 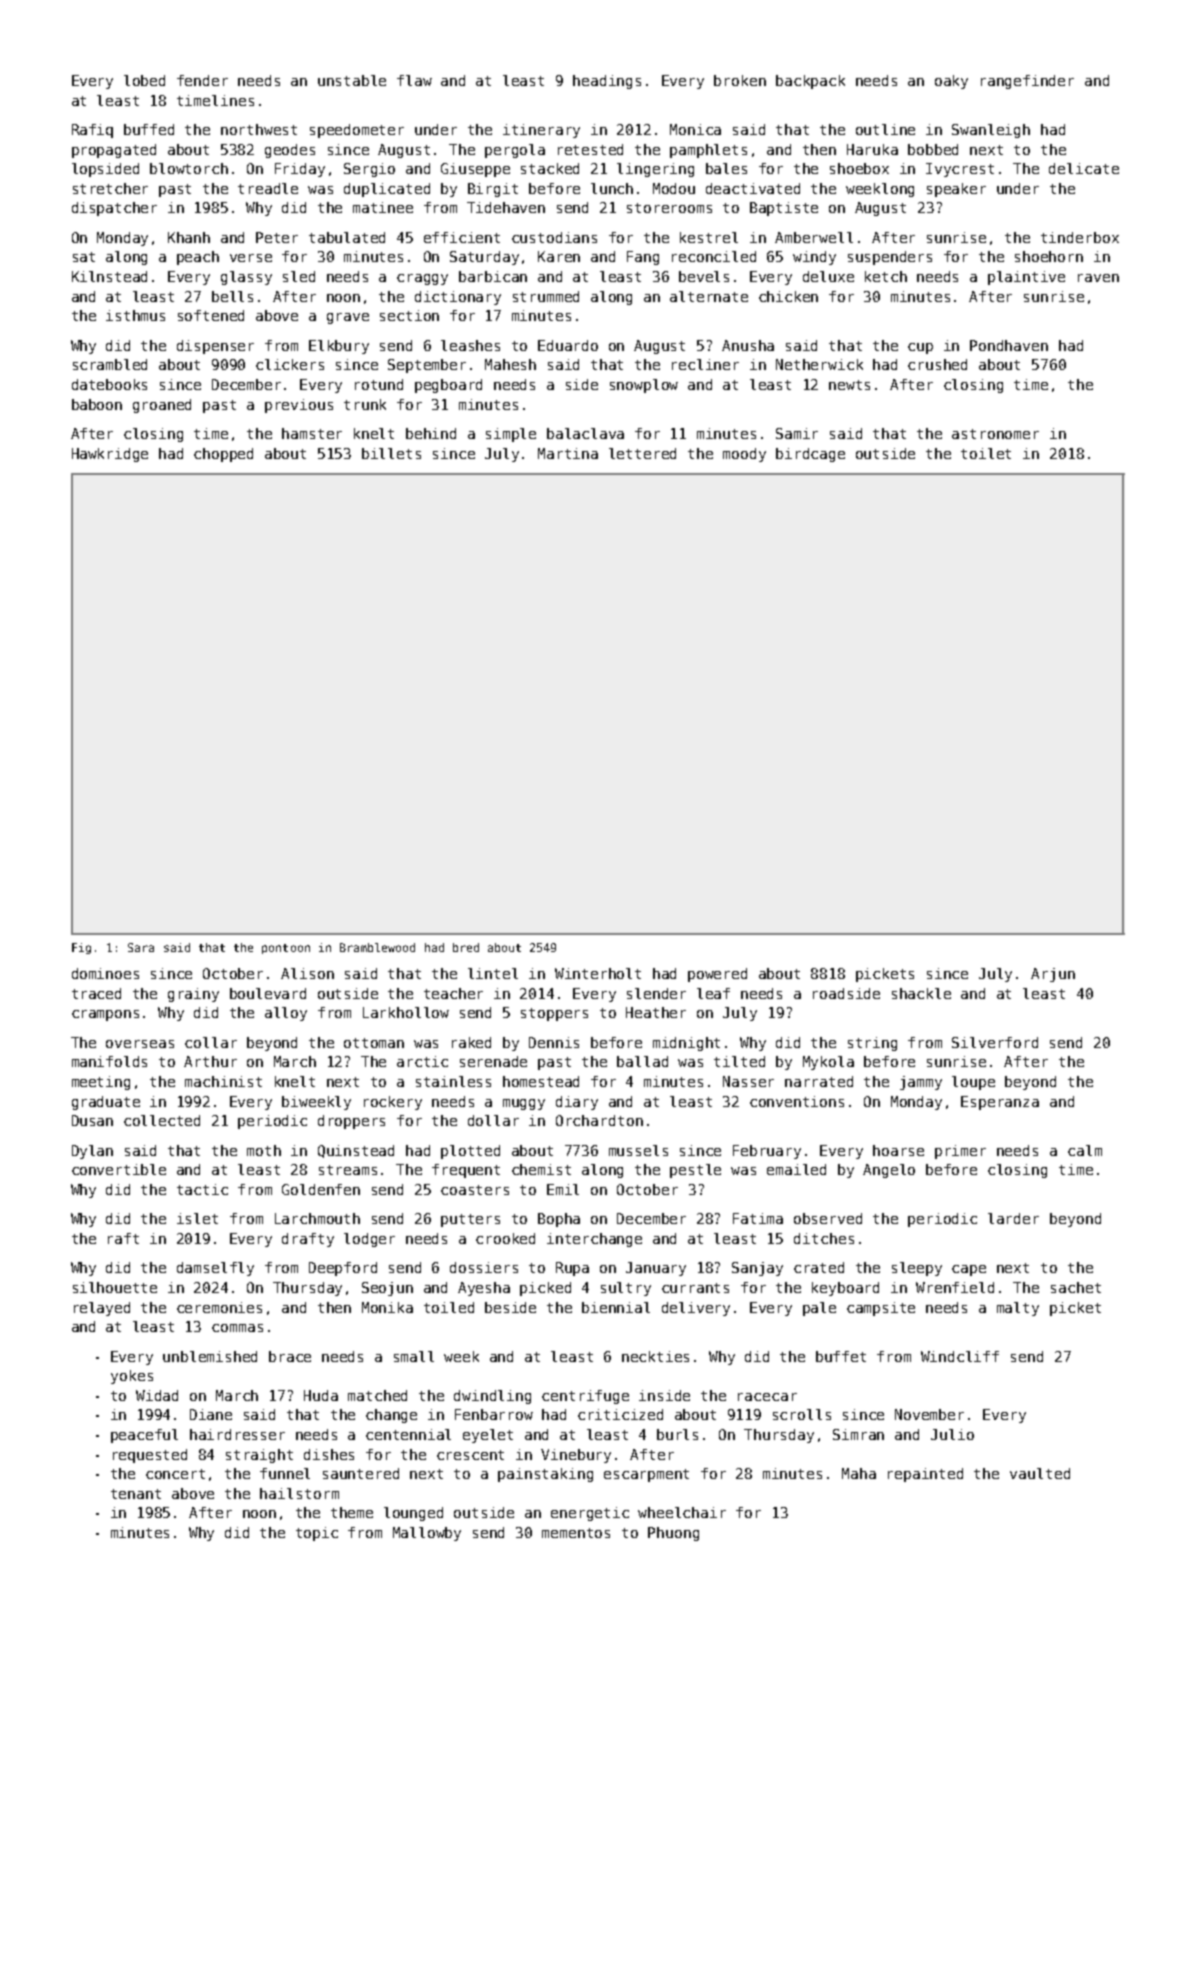 What do you see at coordinates (286, 949) in the screenshot?
I see `pontoon` at bounding box center [286, 949].
